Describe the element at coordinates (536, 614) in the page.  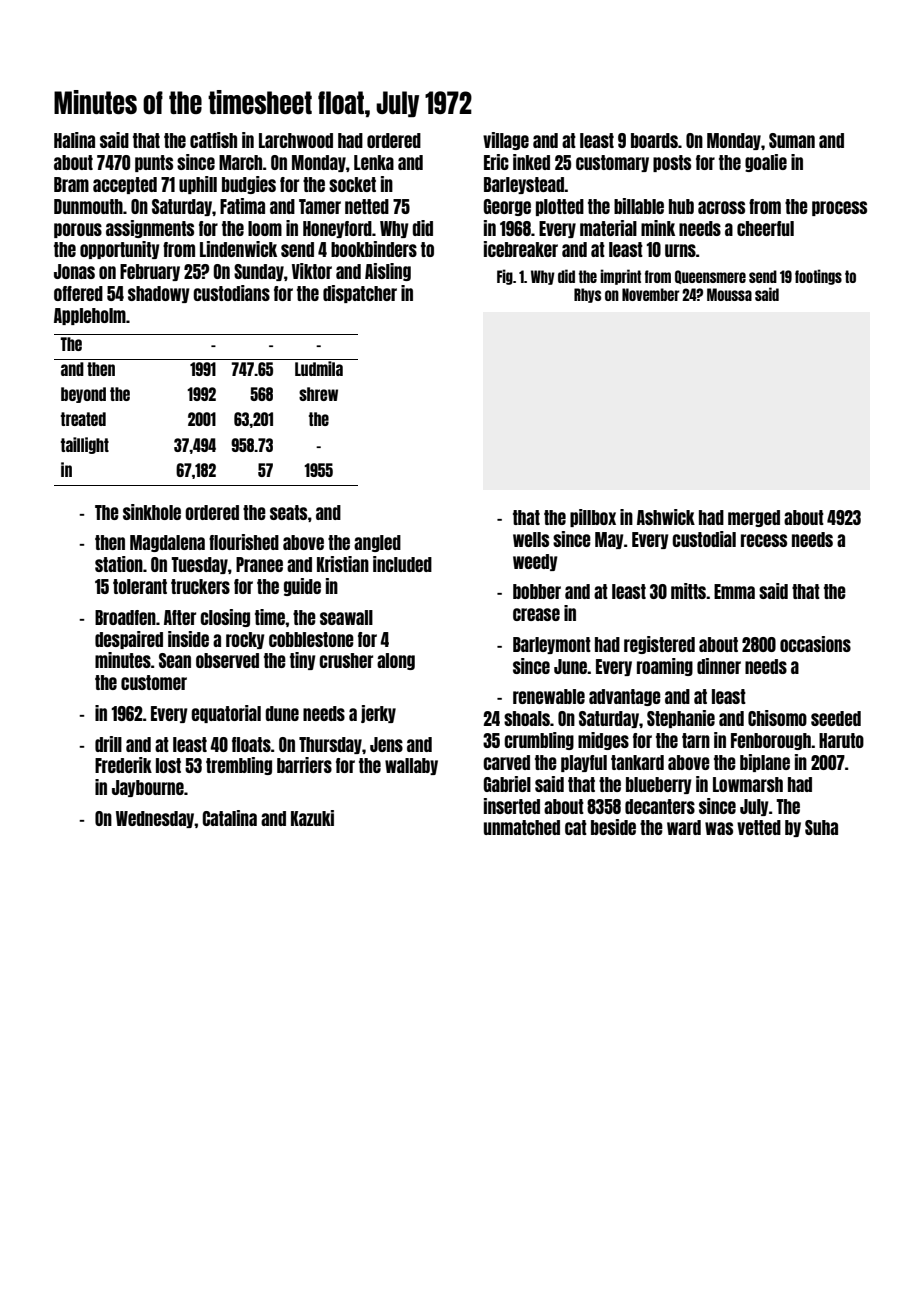
I see `crease` at that location.
